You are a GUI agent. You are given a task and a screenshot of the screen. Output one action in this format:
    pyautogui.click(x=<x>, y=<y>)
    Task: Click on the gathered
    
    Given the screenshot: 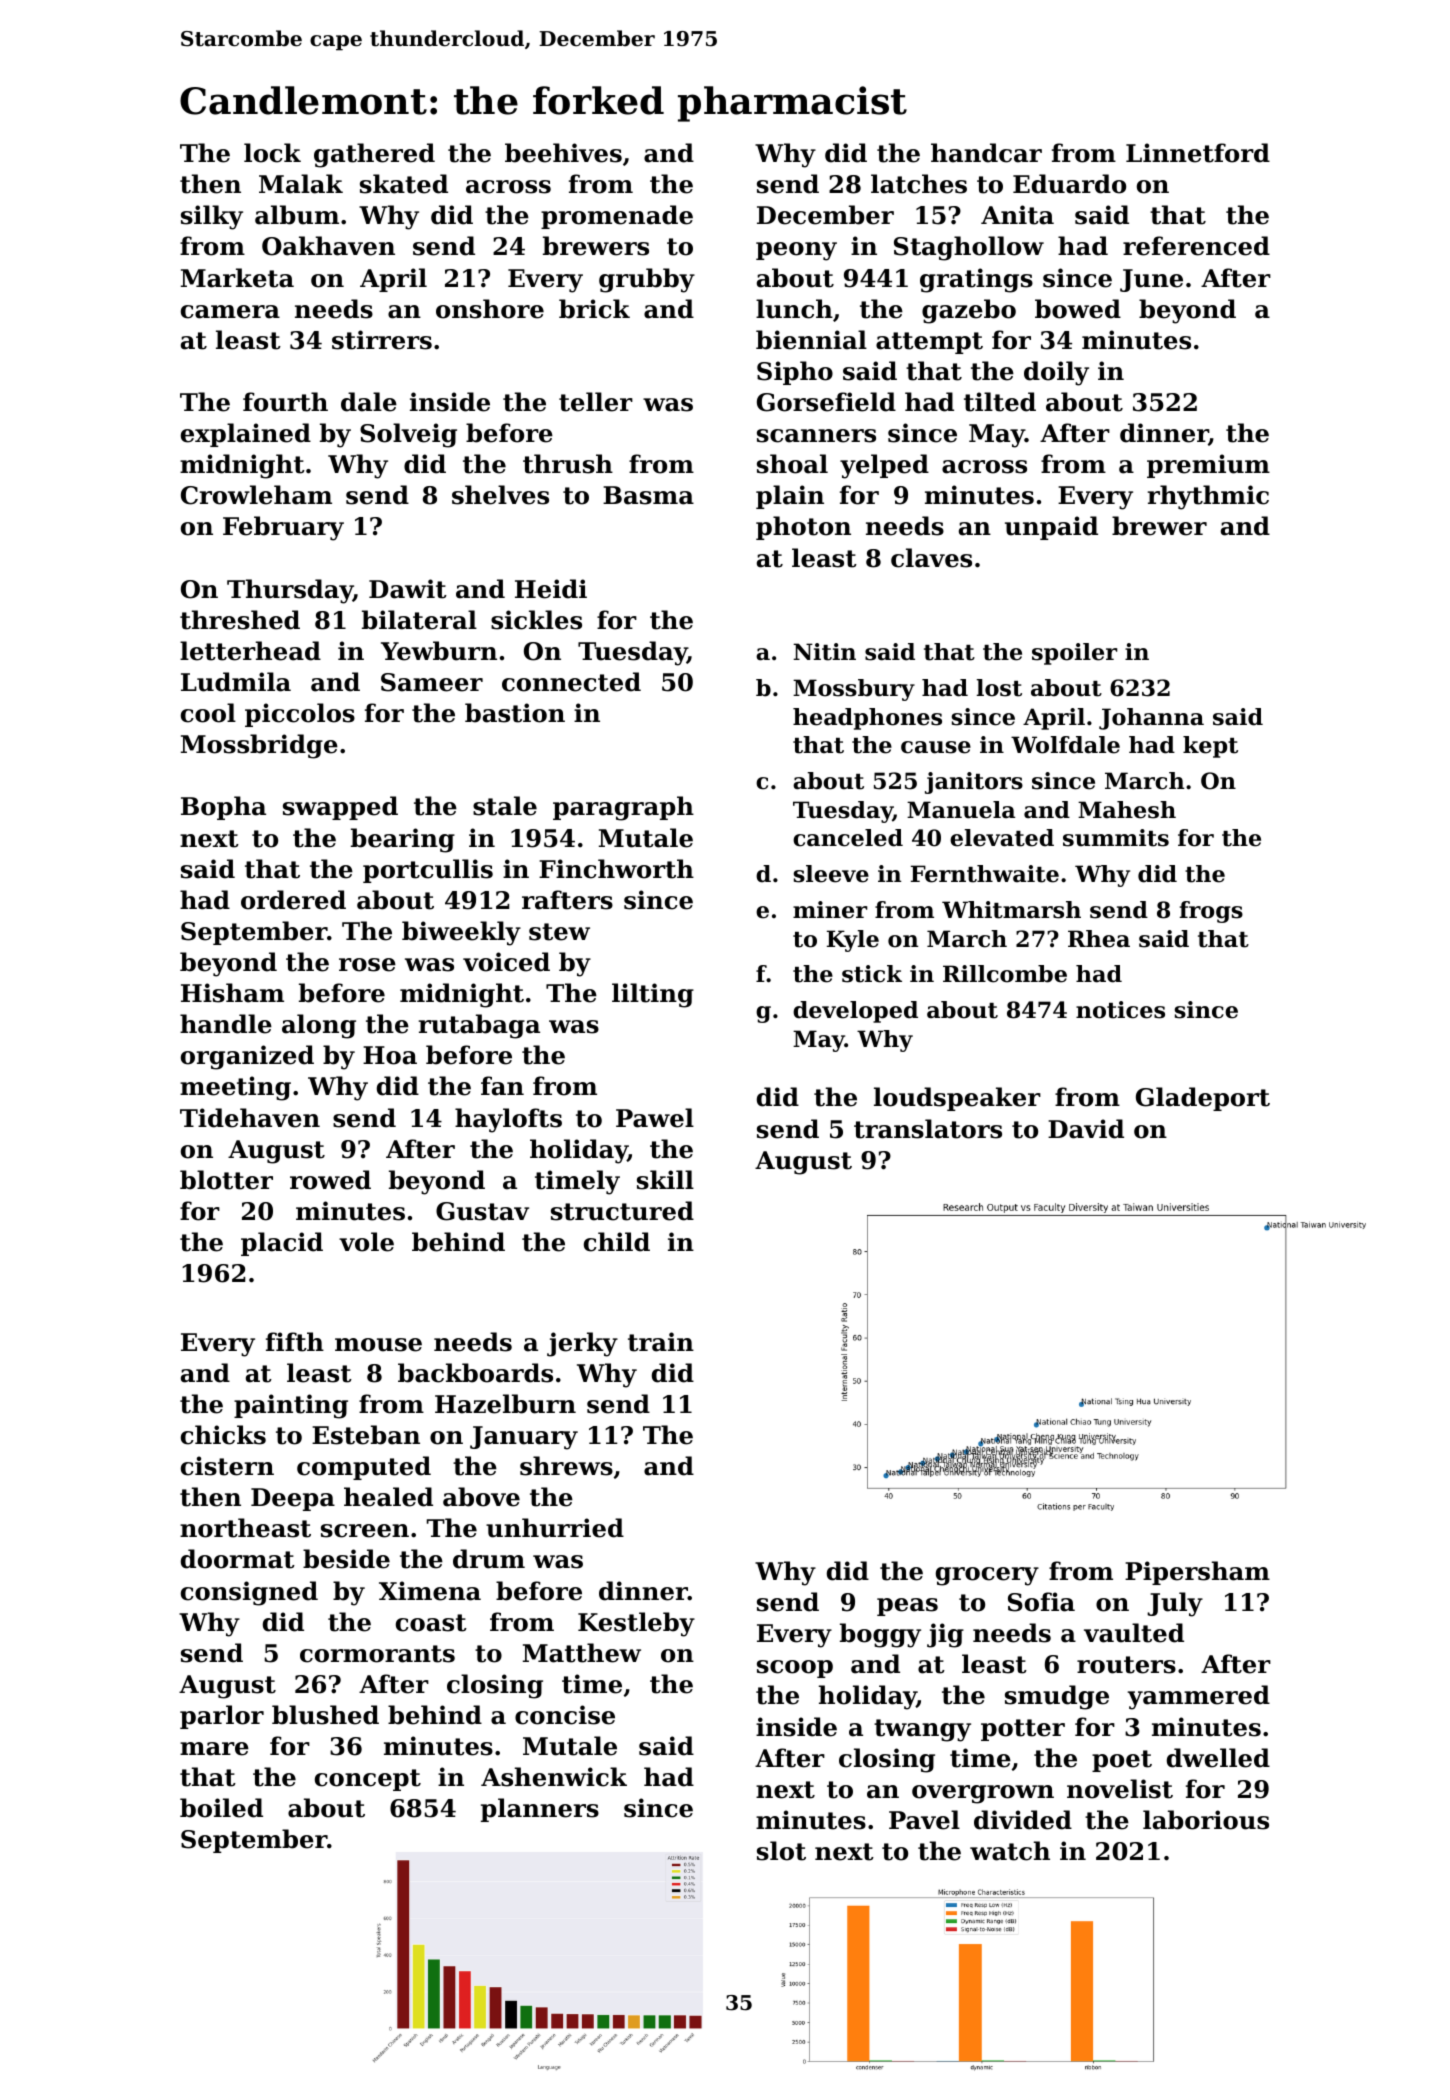 What is the action you would take?
    pyautogui.click(x=374, y=155)
